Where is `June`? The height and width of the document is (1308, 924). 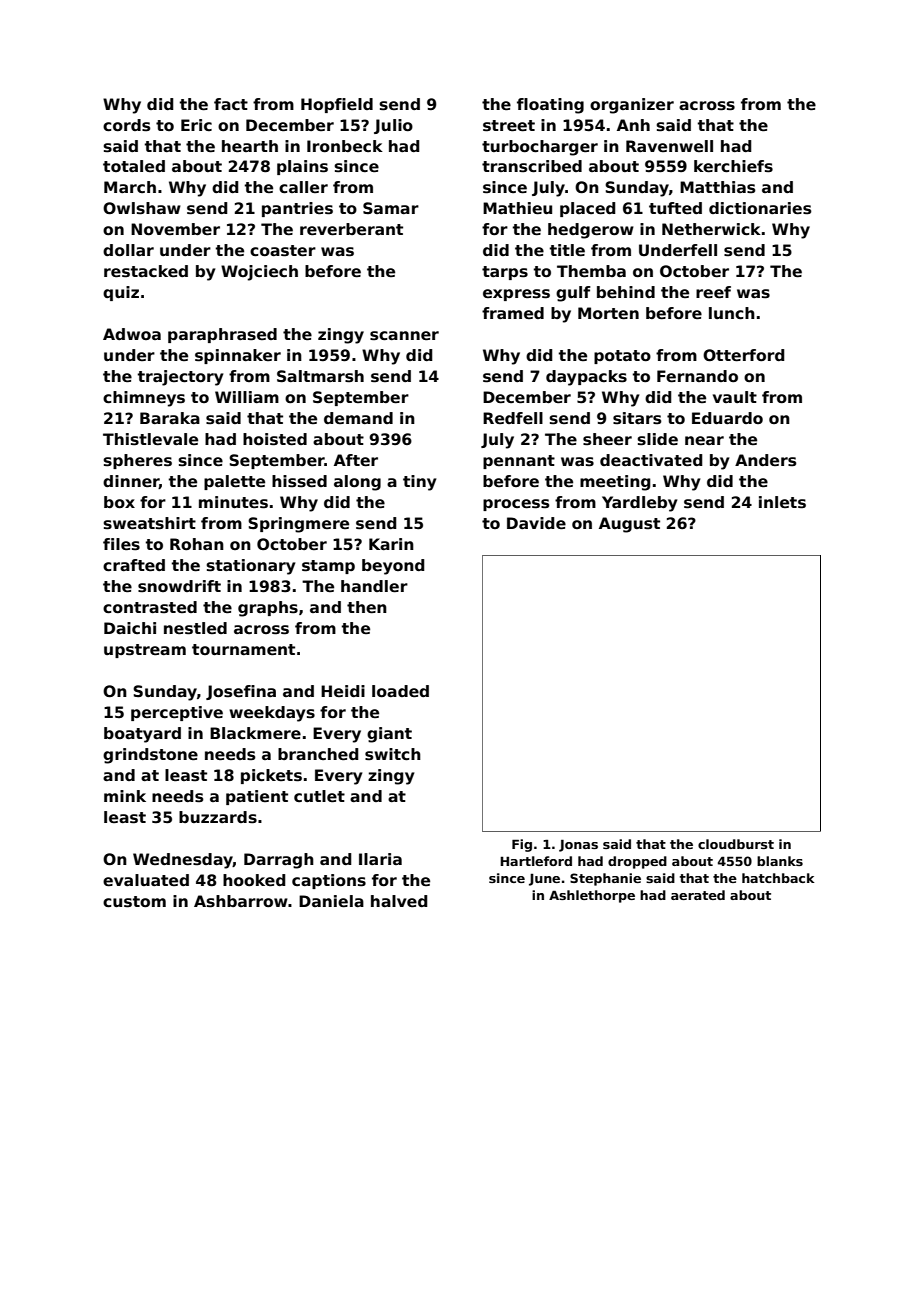
June is located at coordinates (544, 879).
